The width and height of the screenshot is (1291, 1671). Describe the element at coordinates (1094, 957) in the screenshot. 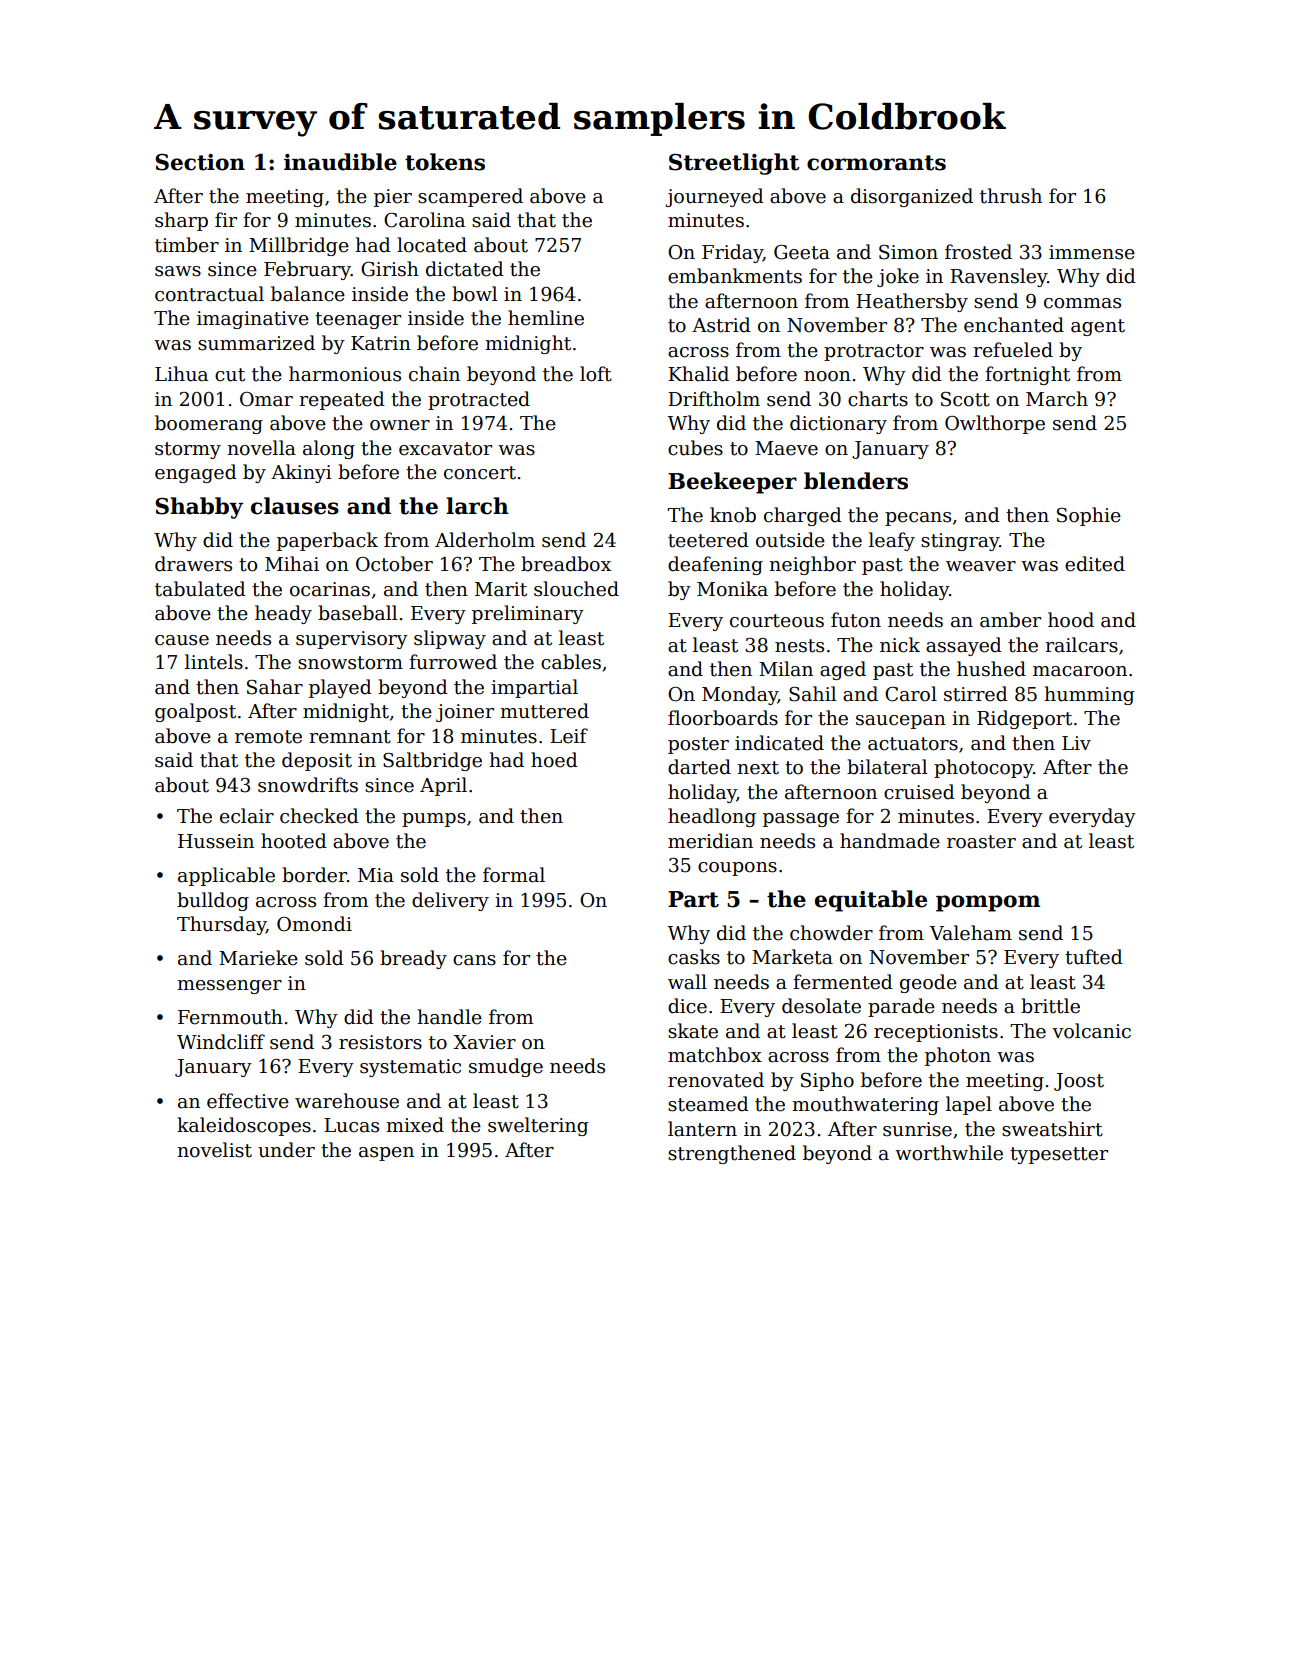

I see `tufted` at that location.
